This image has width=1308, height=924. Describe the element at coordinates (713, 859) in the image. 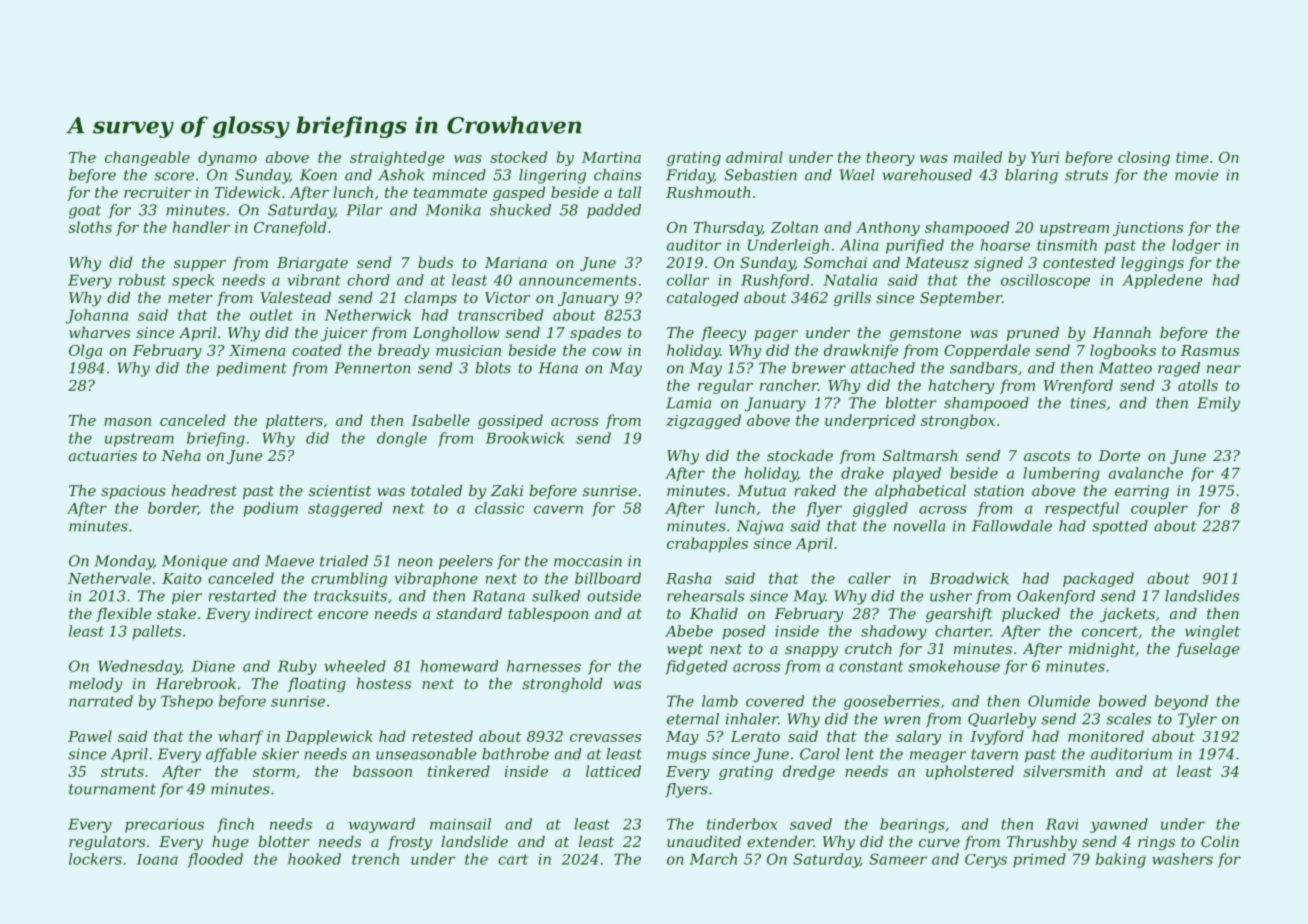

I see `March` at that location.
